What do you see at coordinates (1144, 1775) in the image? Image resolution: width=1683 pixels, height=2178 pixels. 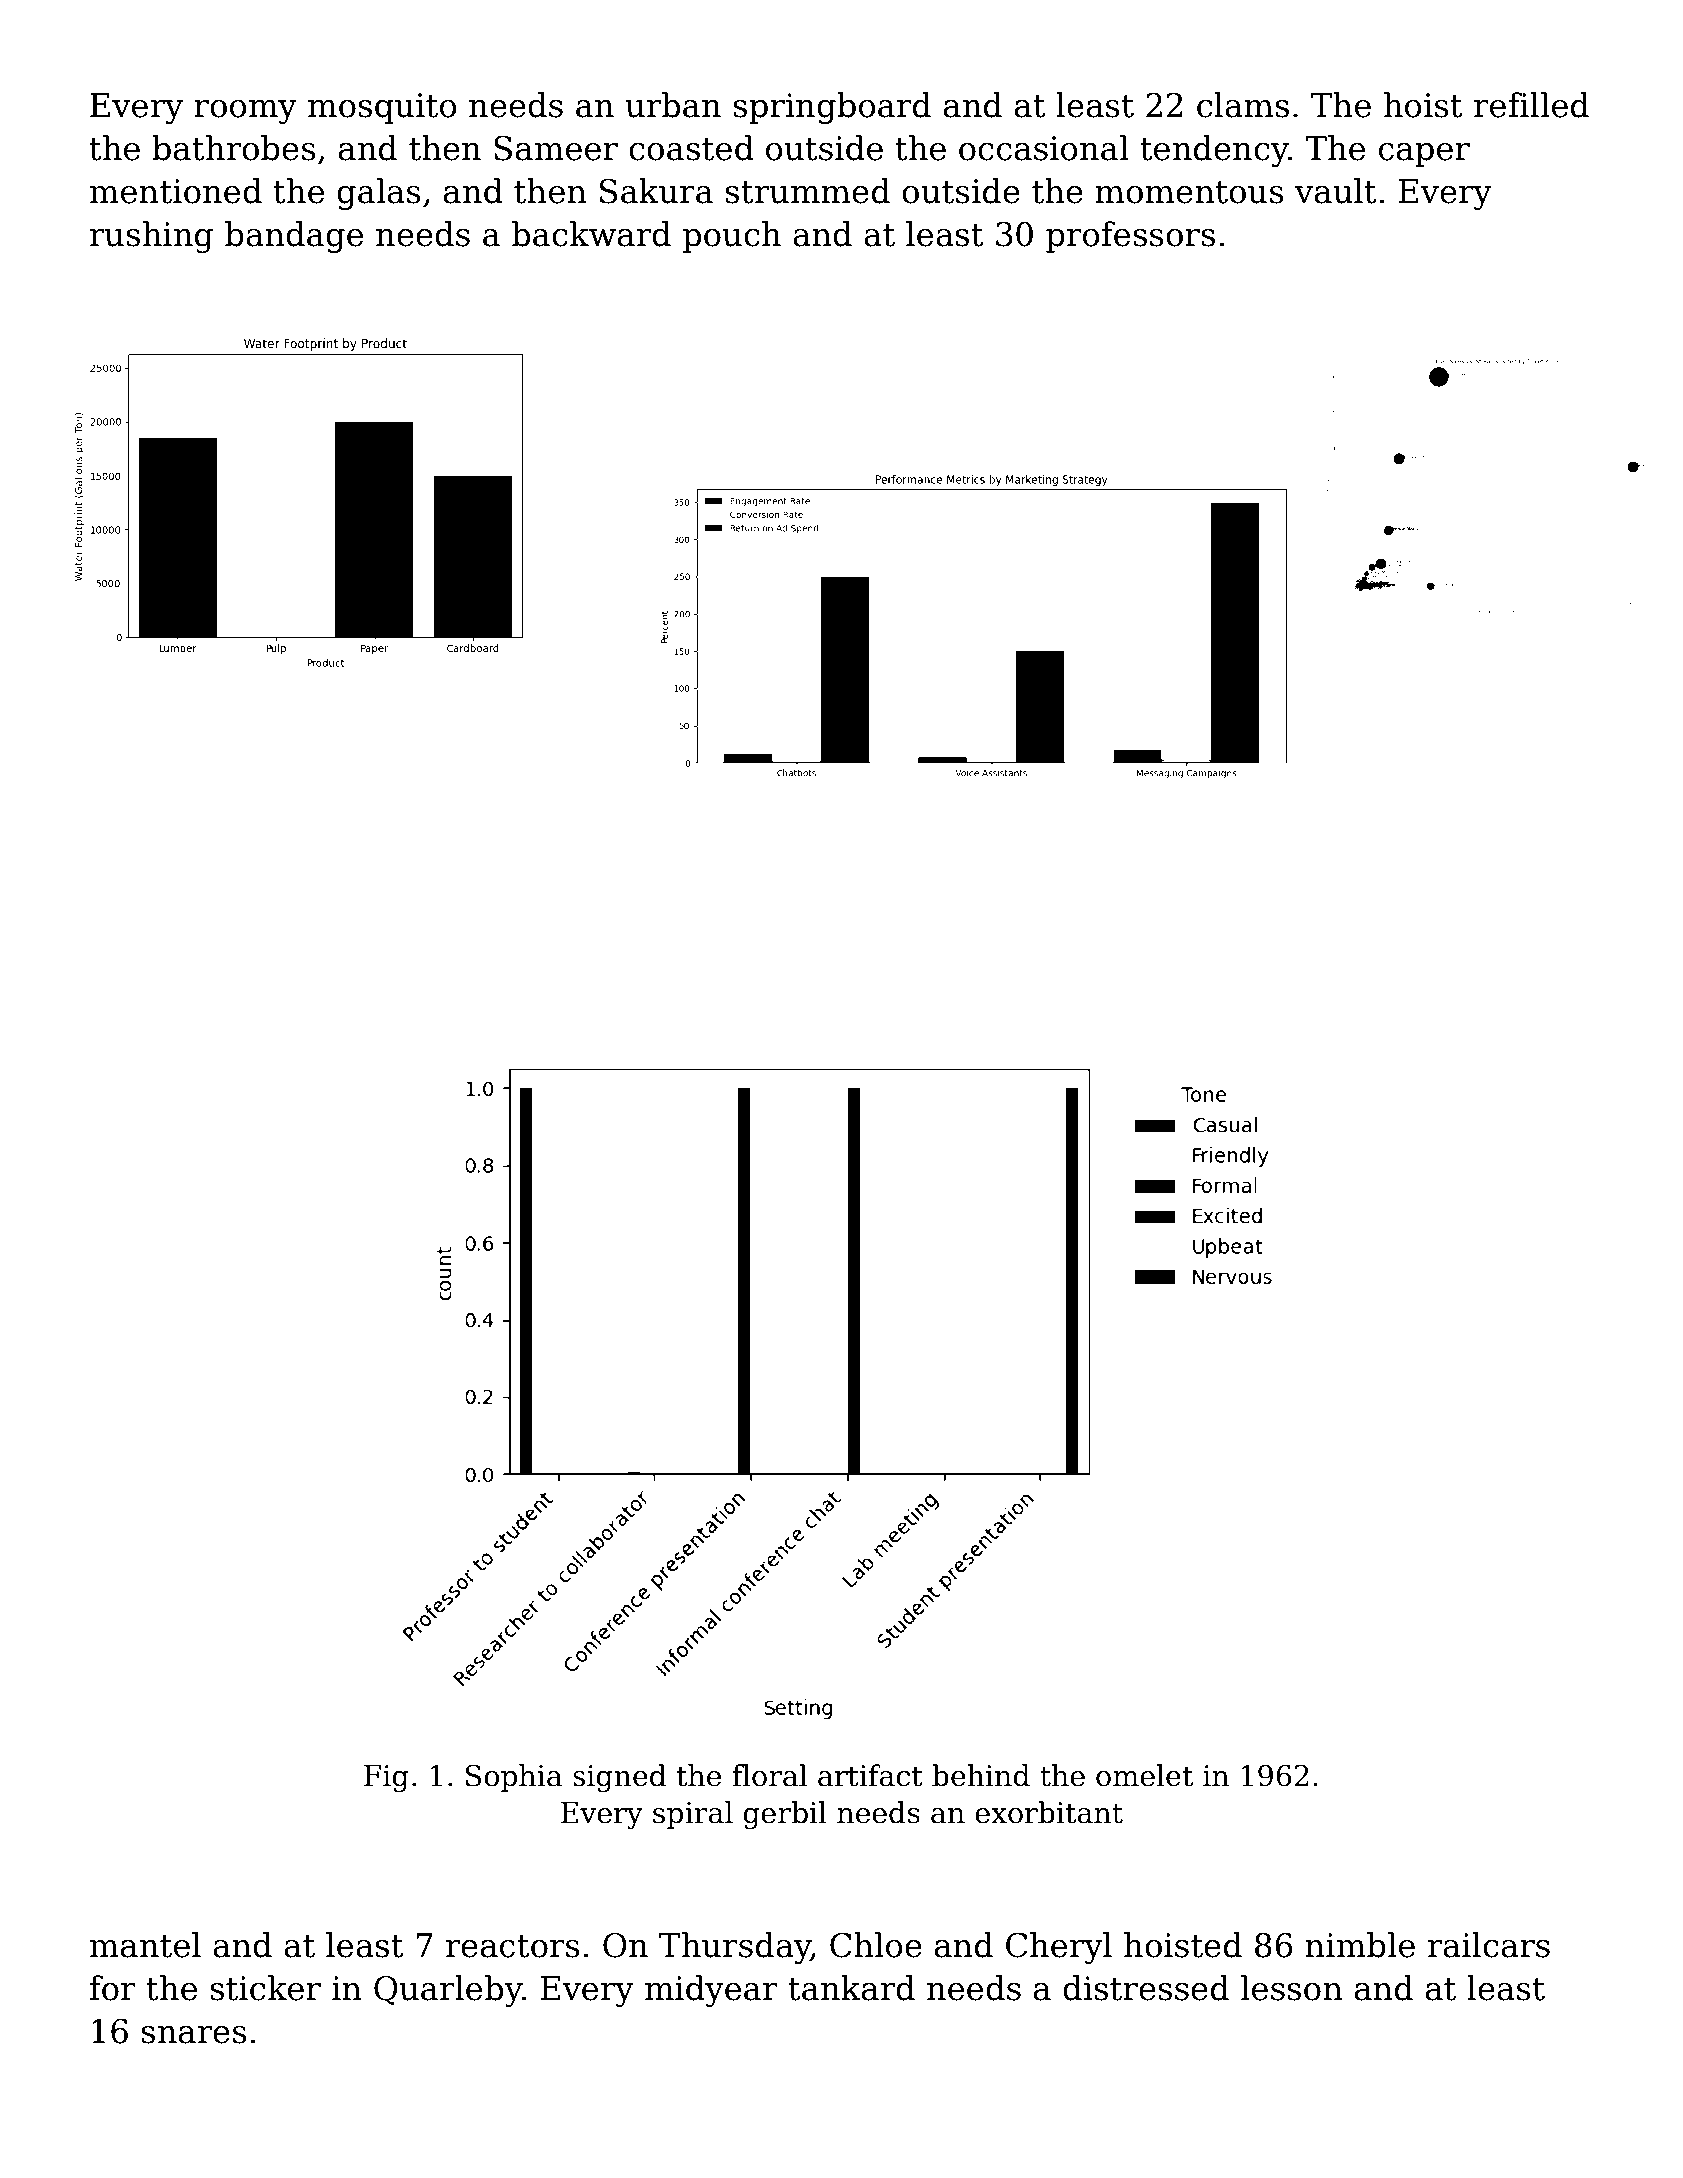 I see `omelet` at bounding box center [1144, 1775].
